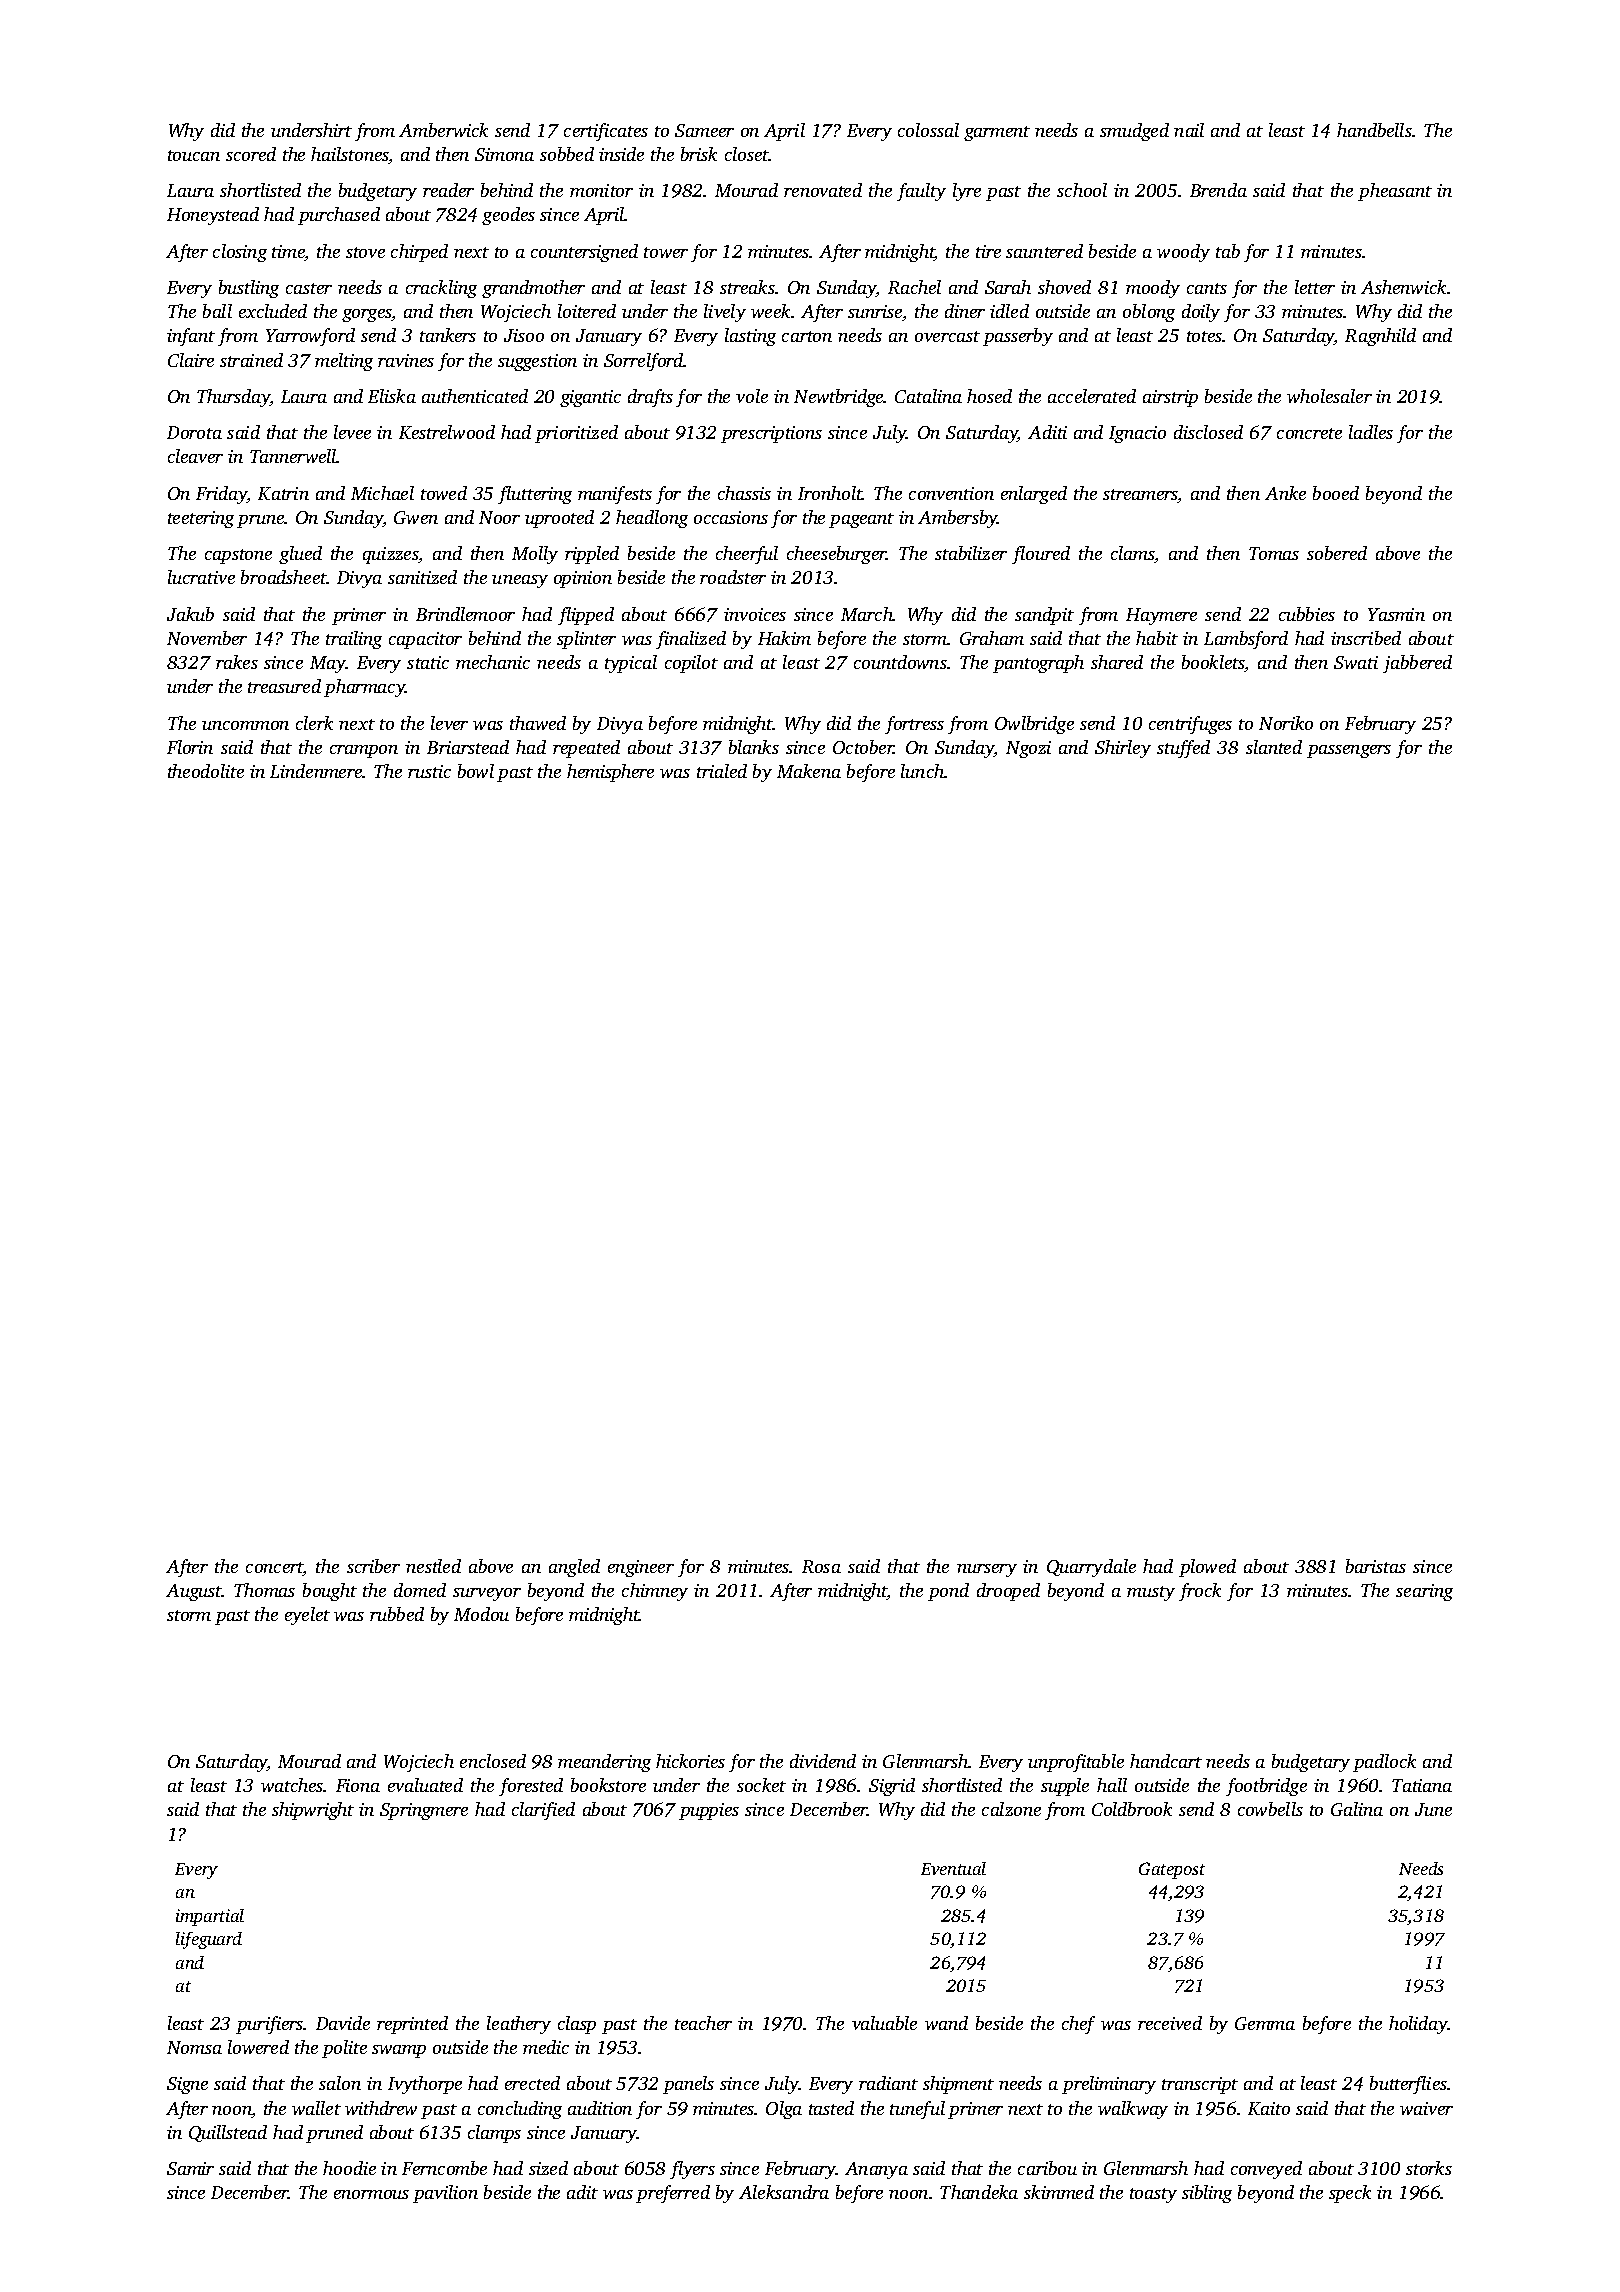 This page has height=2292, width=1620. What do you see at coordinates (1153, 2195) in the page?
I see `toasty` at bounding box center [1153, 2195].
